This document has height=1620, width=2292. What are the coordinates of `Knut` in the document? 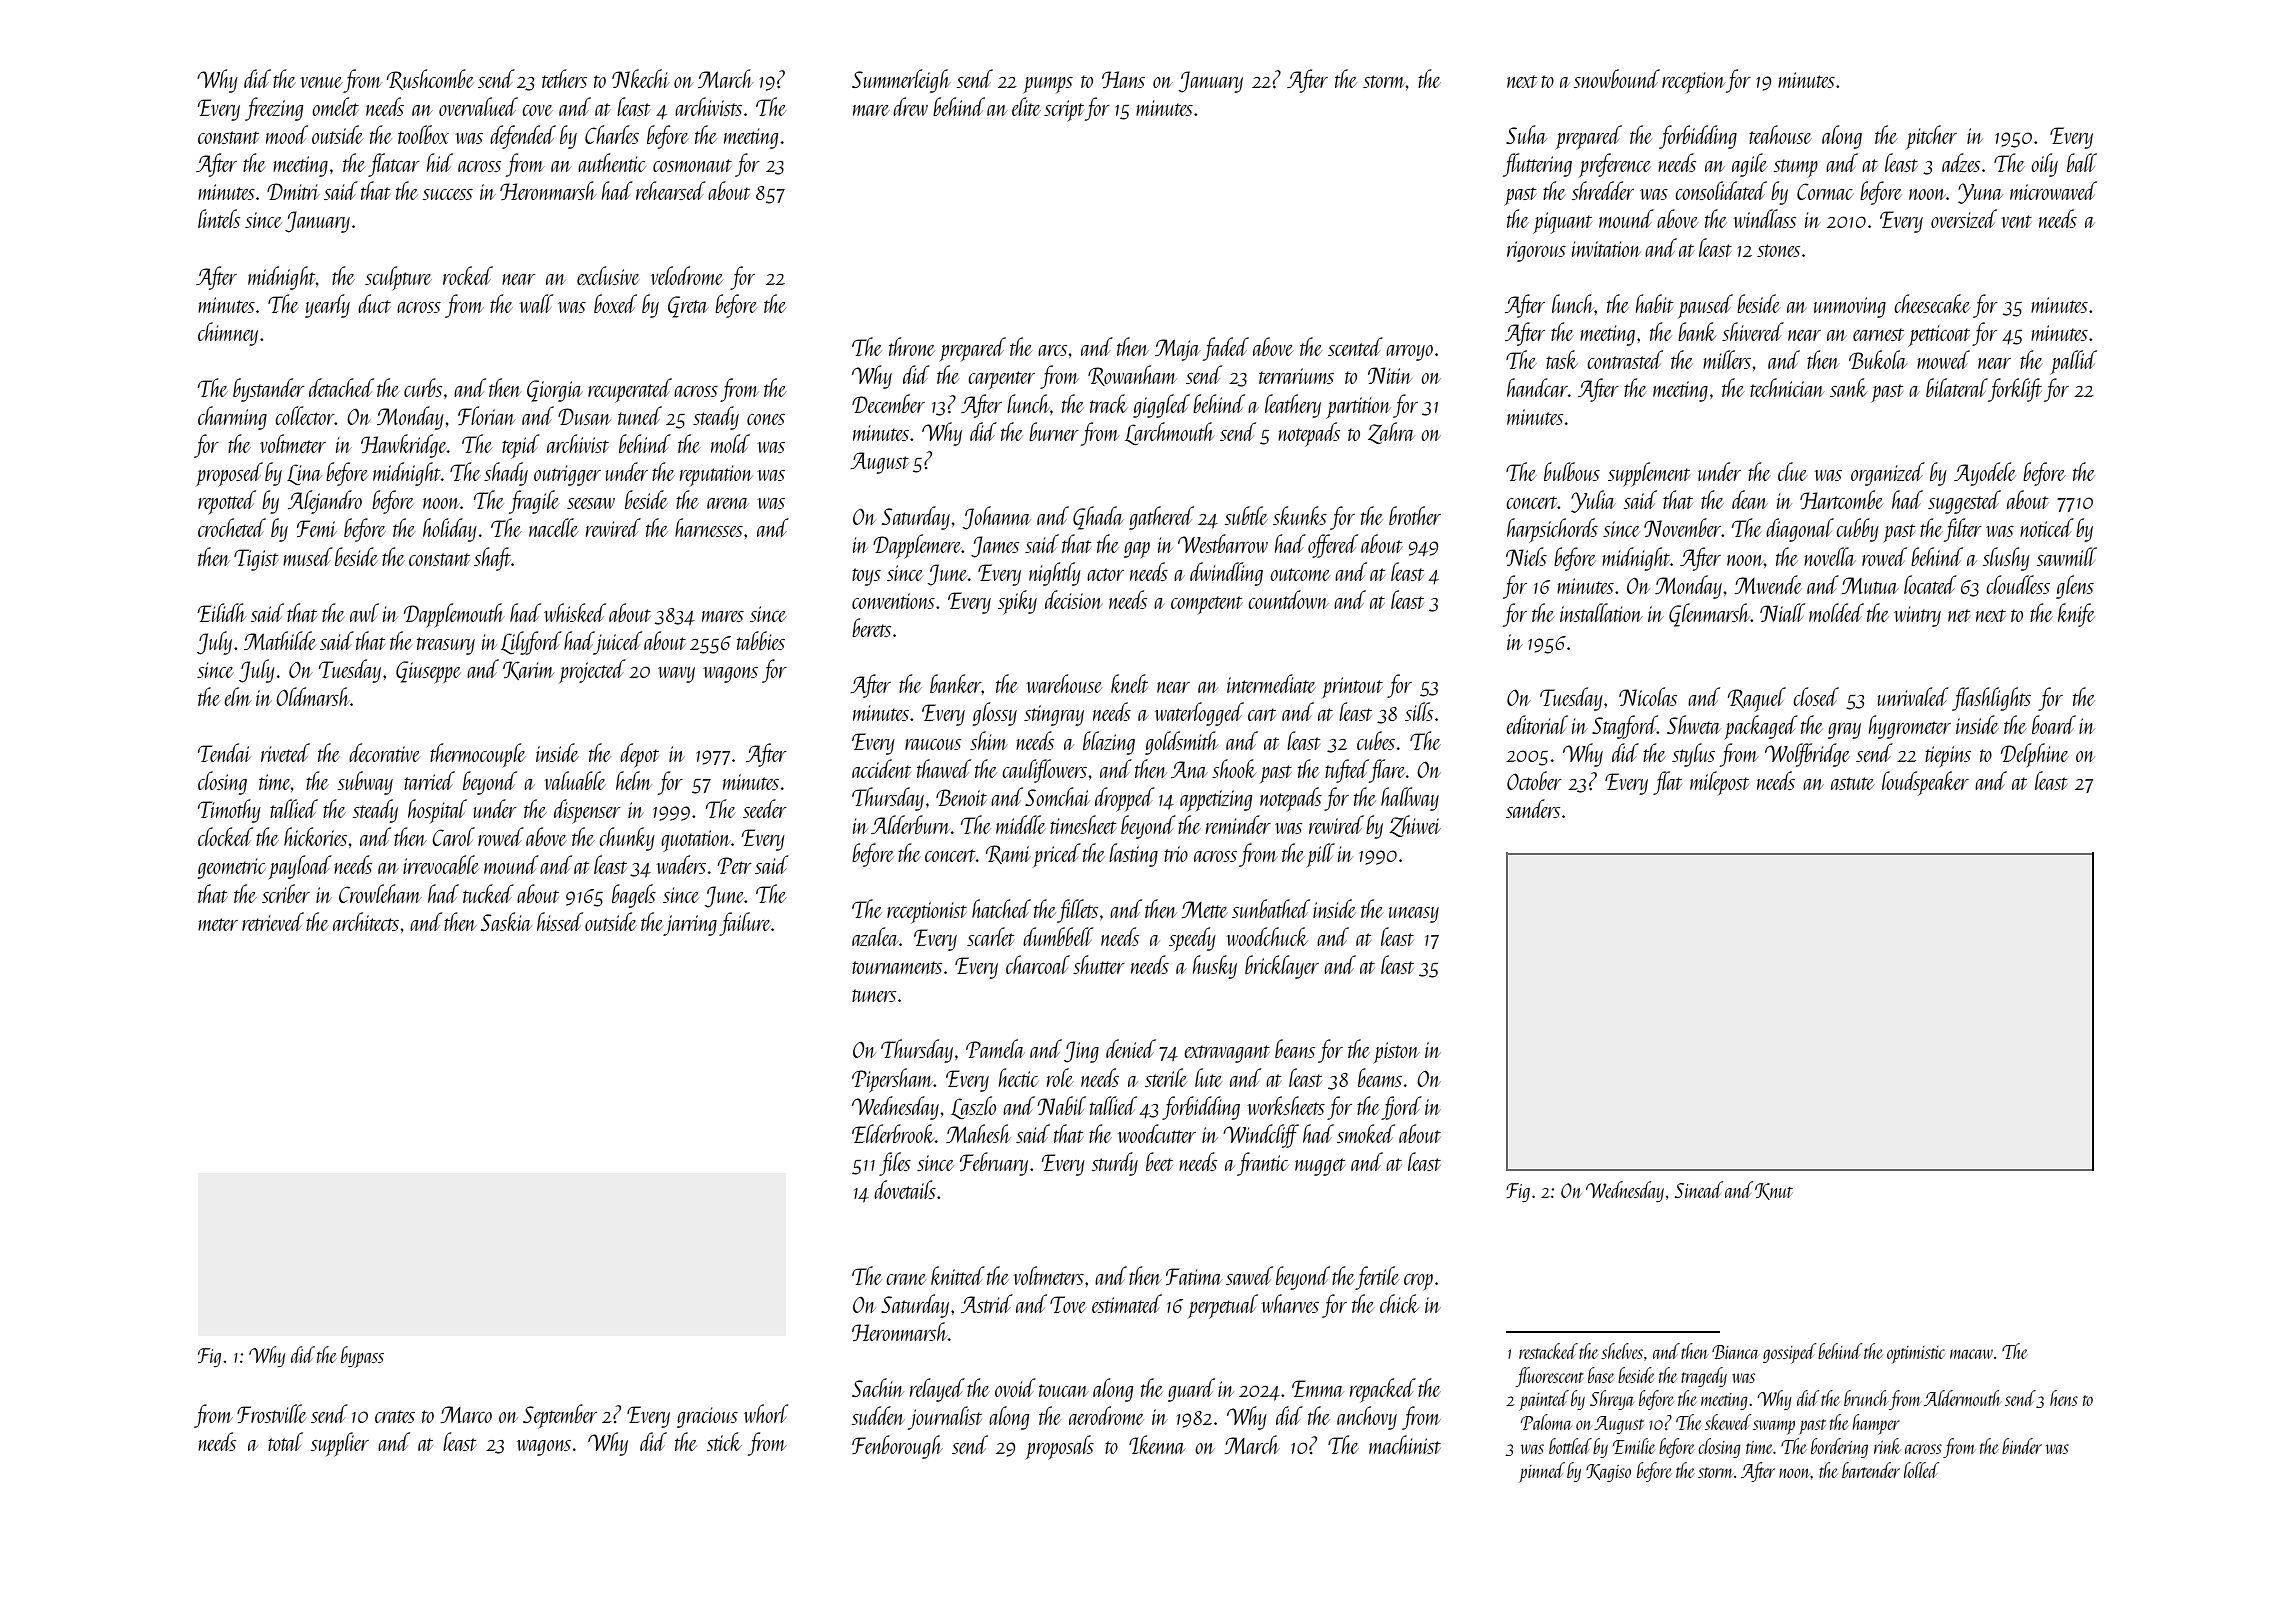 It's located at (1774, 1191).
